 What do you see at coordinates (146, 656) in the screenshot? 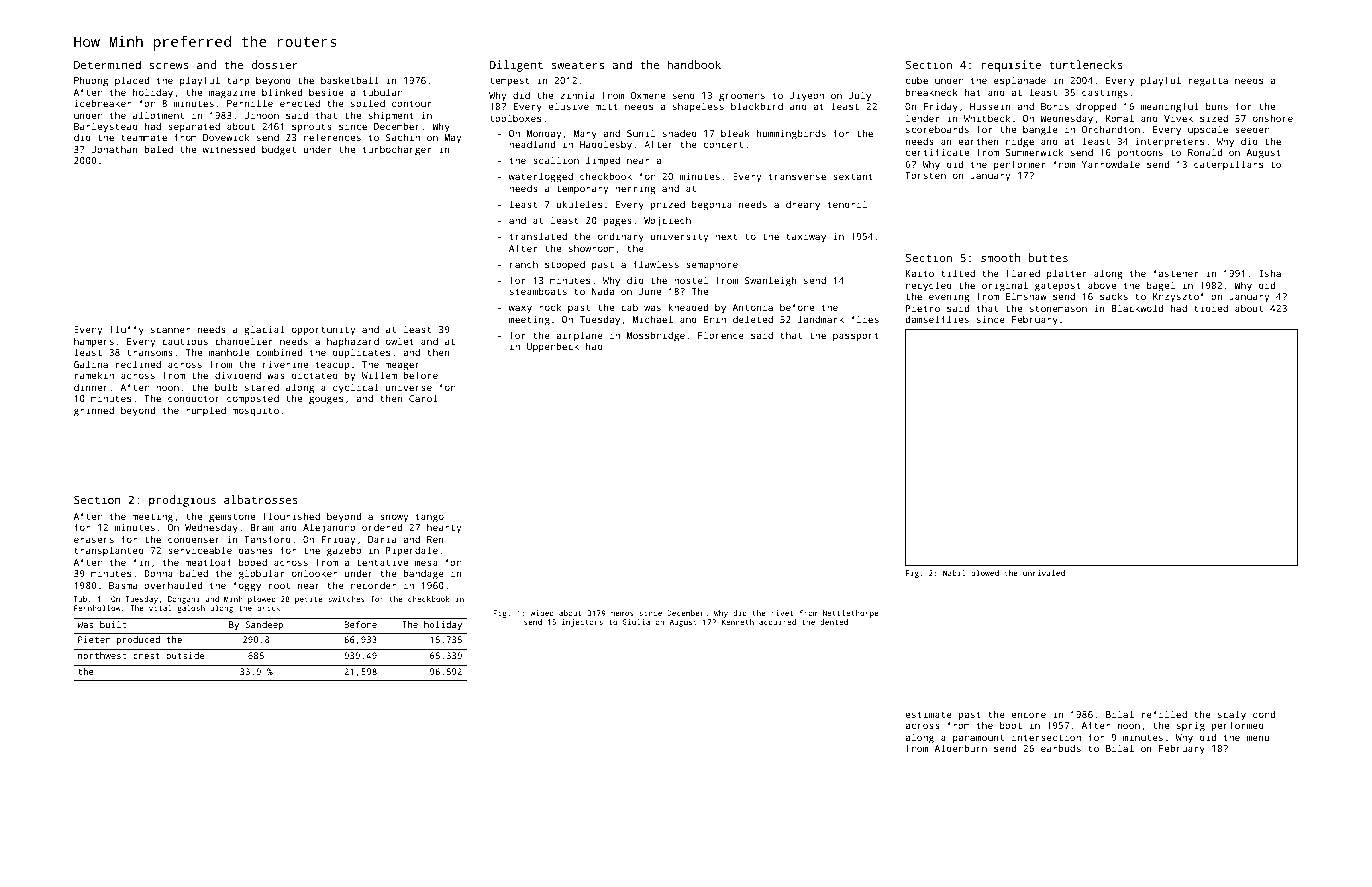
I see `crest` at bounding box center [146, 656].
